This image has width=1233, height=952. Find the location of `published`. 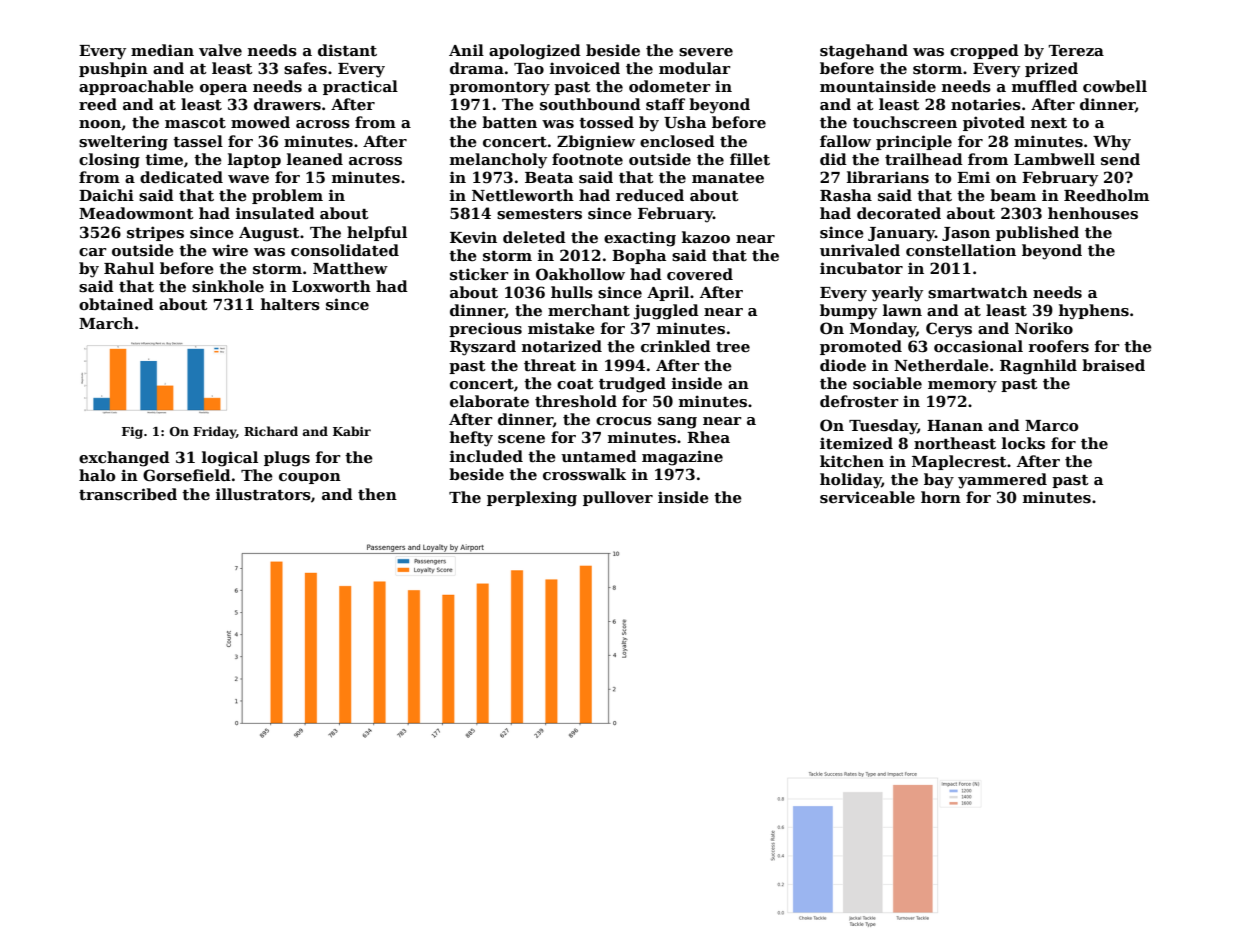

published is located at coordinates (1037, 233).
